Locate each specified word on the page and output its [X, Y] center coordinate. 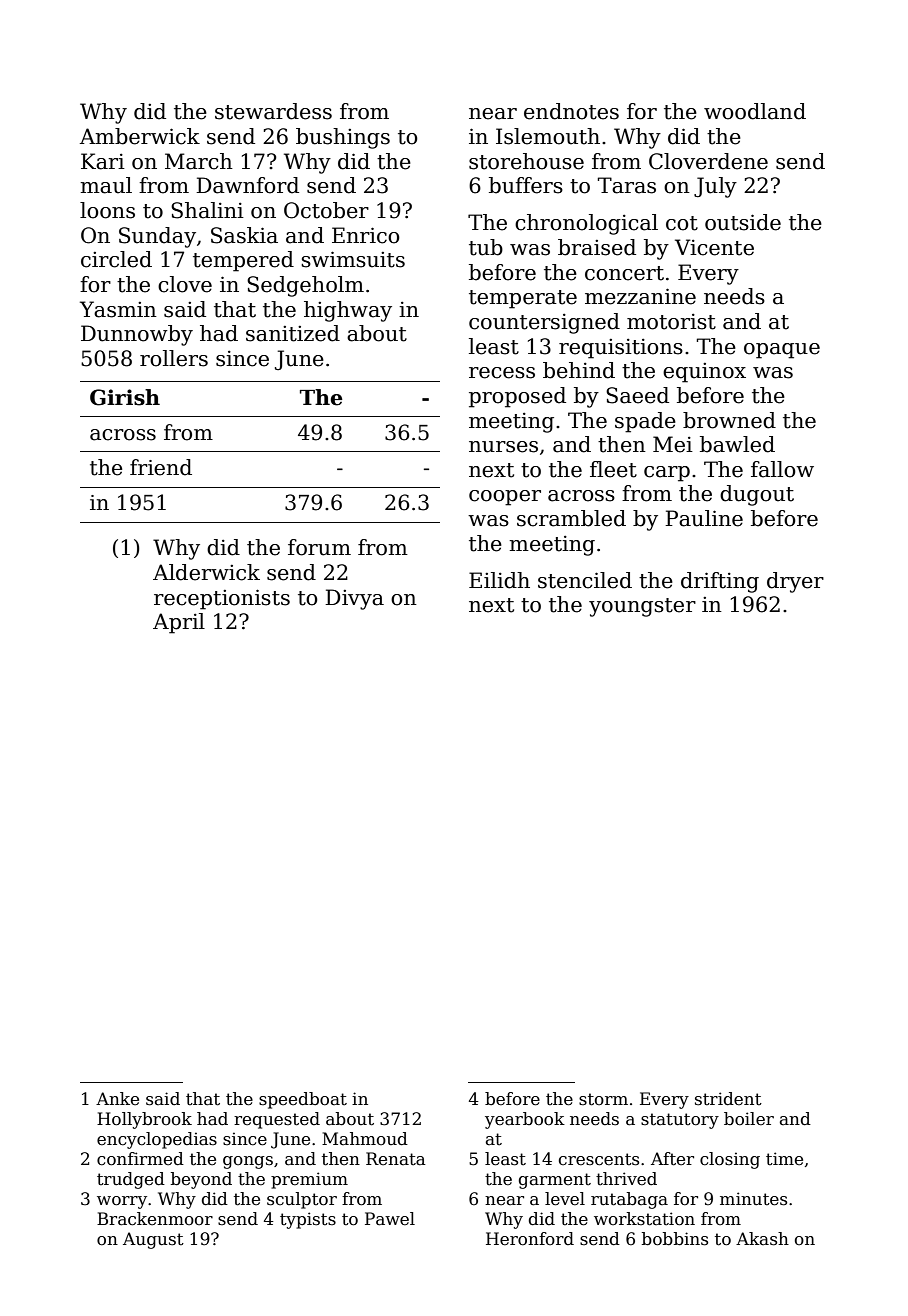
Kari [103, 161]
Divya [354, 599]
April [179, 623]
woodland [755, 111]
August [153, 1240]
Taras [627, 185]
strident [728, 1099]
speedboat [303, 1100]
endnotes [571, 111]
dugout [757, 495]
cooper [505, 498]
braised [597, 247]
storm [603, 1099]
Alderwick [206, 572]
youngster [642, 607]
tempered [243, 261]
